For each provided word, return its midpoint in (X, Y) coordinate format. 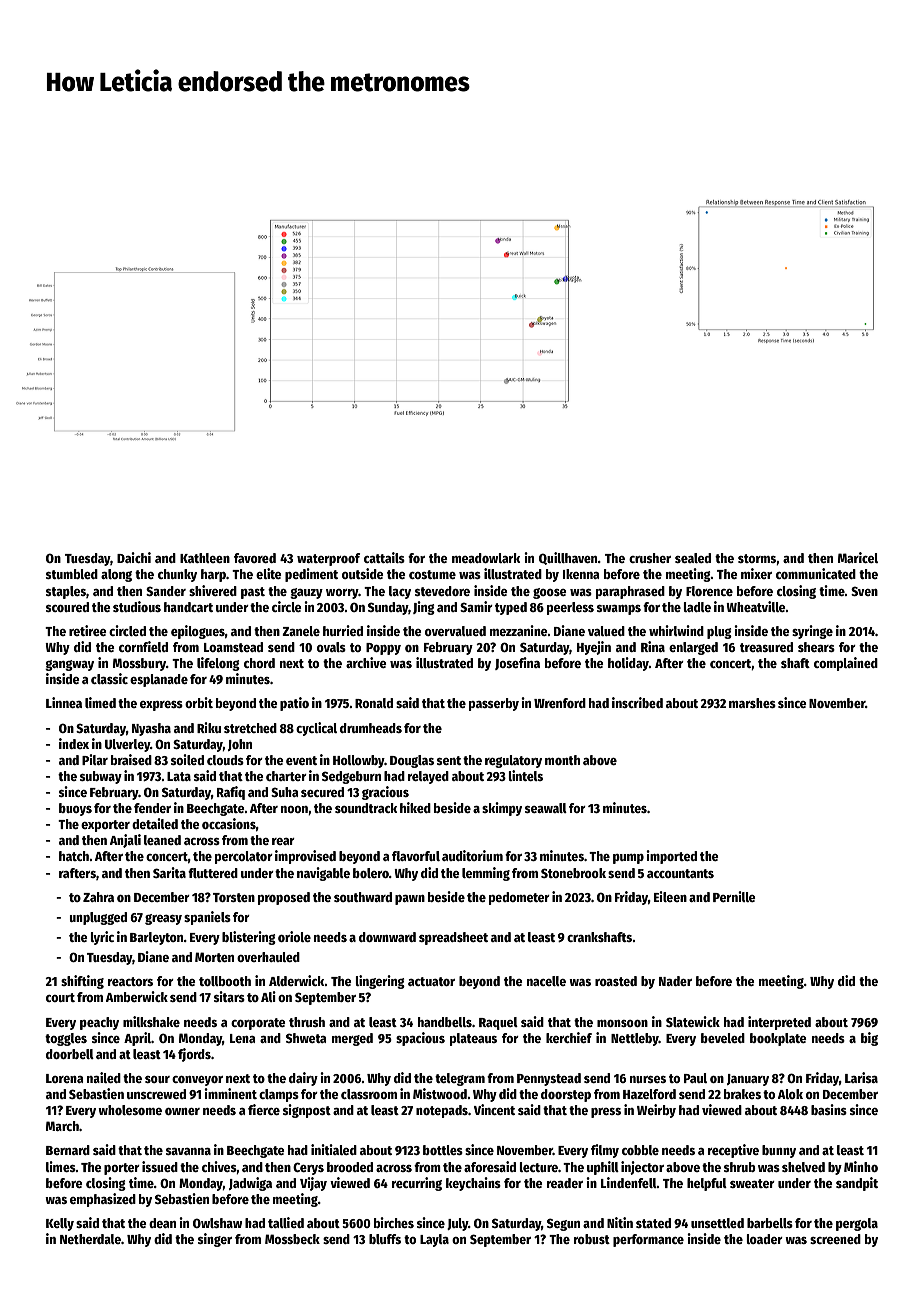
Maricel (858, 557)
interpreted (779, 1023)
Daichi (134, 557)
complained (846, 664)
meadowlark (486, 558)
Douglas (412, 761)
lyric (102, 938)
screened (835, 1239)
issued (160, 1166)
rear (283, 841)
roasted (616, 981)
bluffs (385, 1239)
